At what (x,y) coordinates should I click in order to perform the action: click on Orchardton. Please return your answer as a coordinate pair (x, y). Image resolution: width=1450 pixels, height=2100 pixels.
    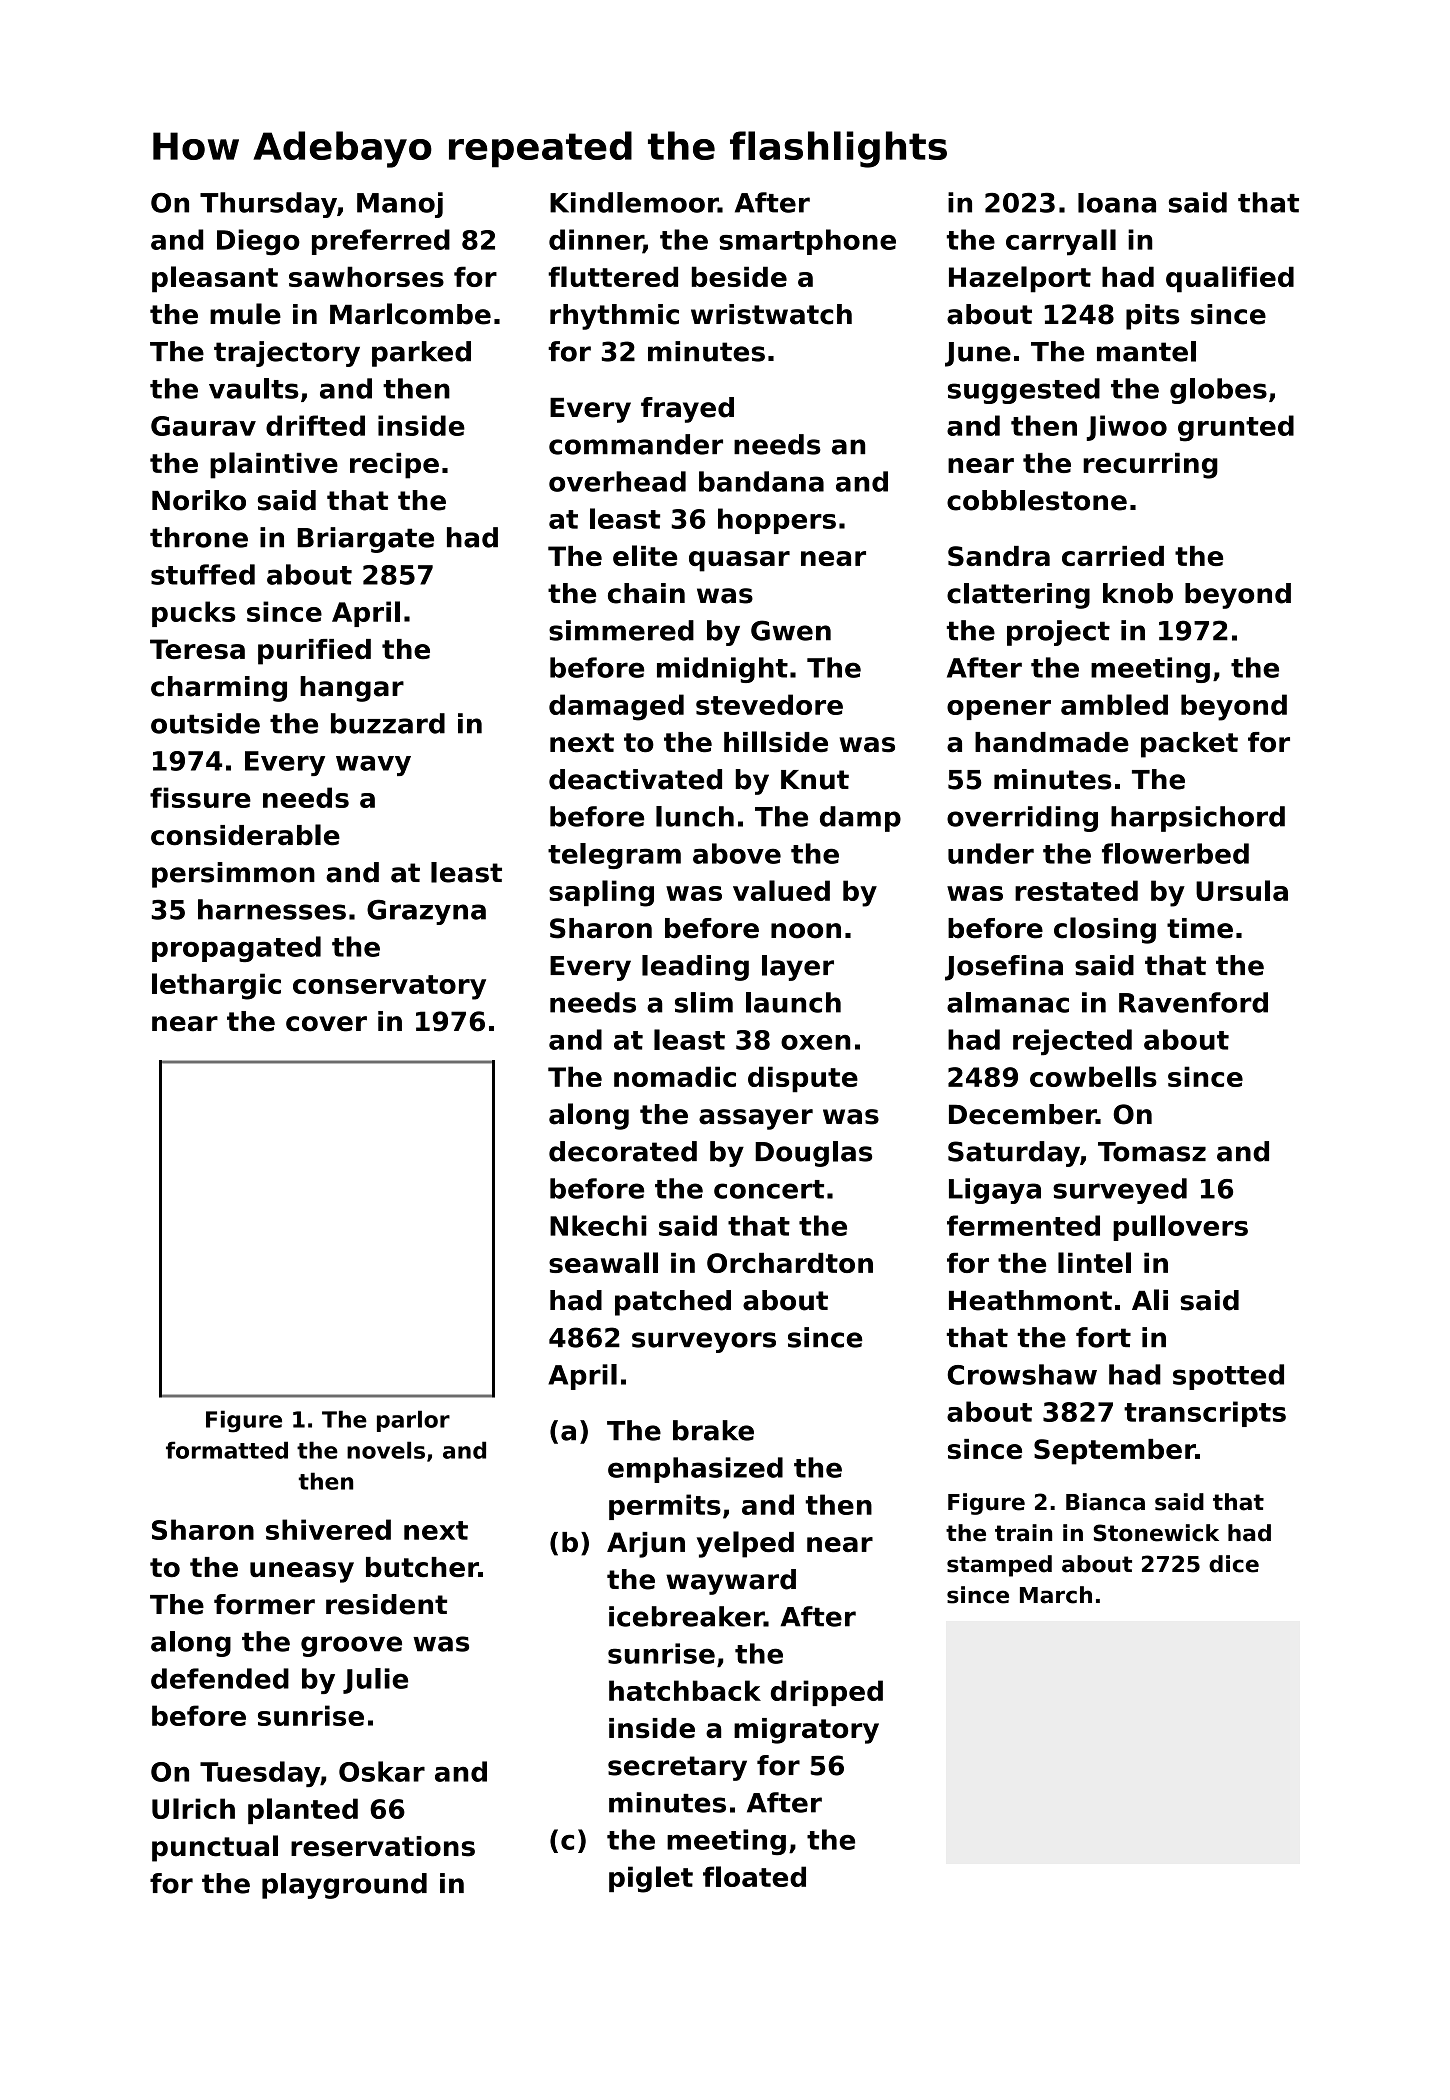
    Looking at the image, I should click on (790, 1263).
